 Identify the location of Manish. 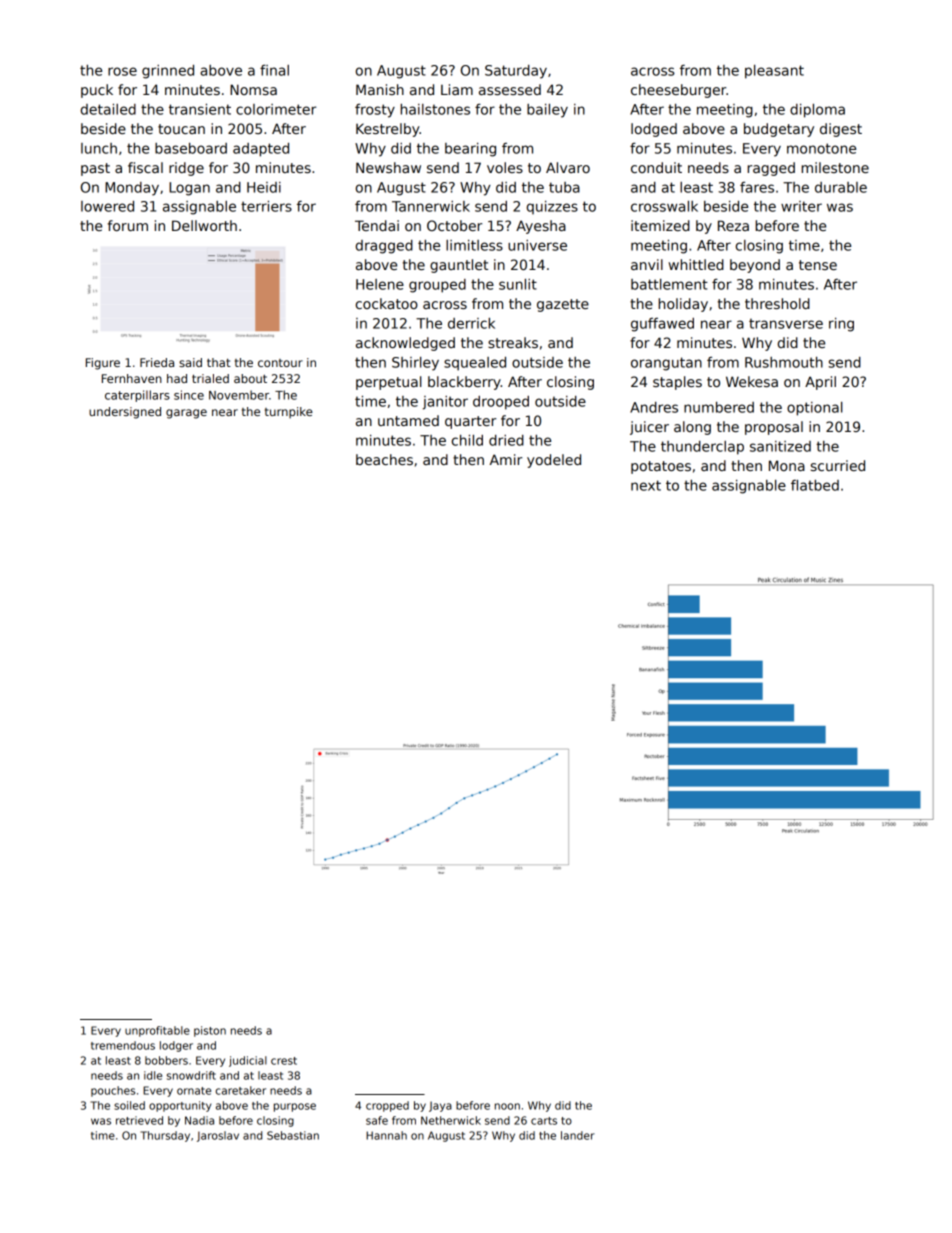
(380, 89).
